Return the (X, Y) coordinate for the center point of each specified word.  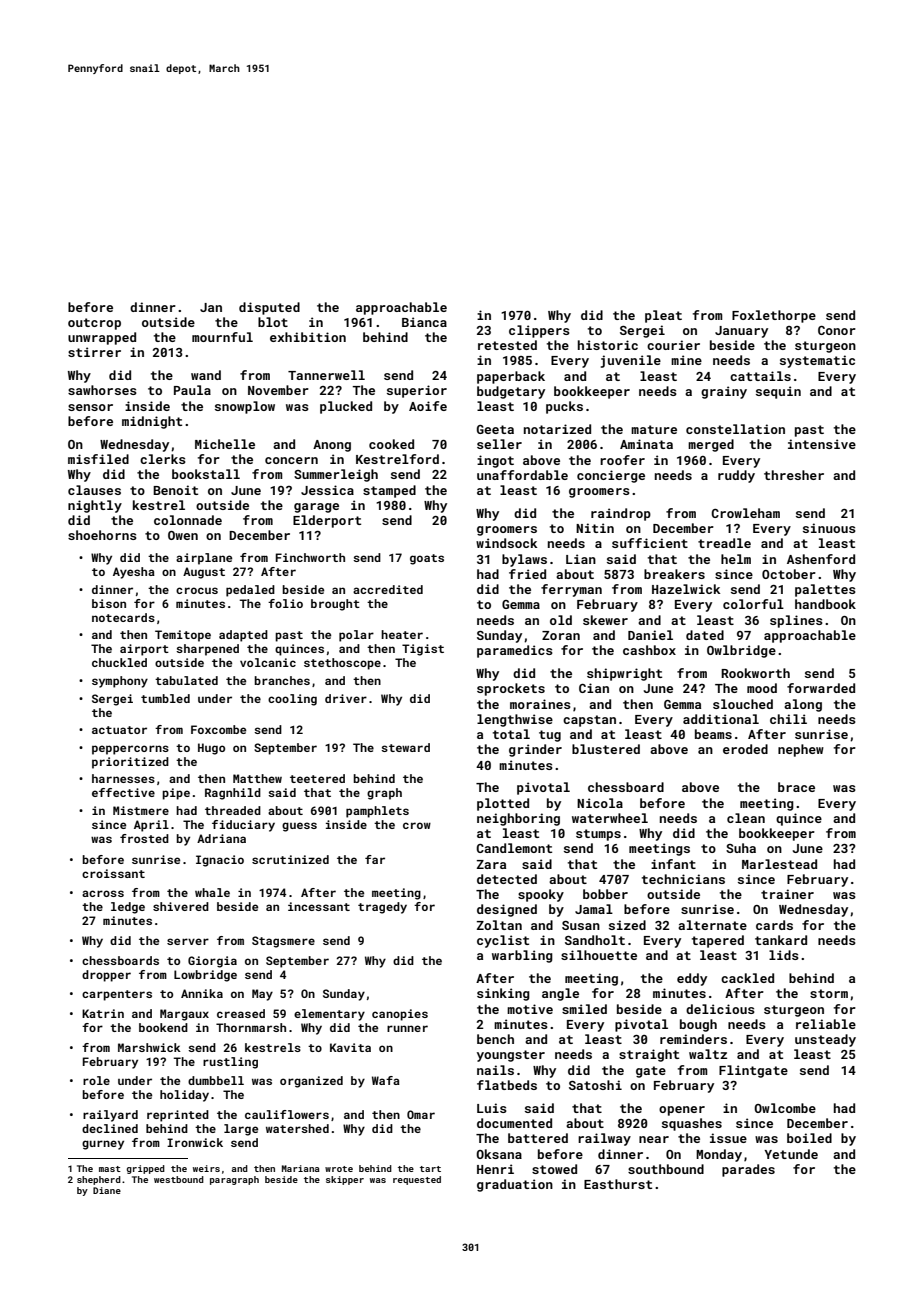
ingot (495, 461)
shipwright (624, 674)
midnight (152, 422)
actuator (119, 730)
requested (417, 1180)
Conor (837, 330)
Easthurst (618, 1184)
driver (346, 698)
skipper (345, 1180)
